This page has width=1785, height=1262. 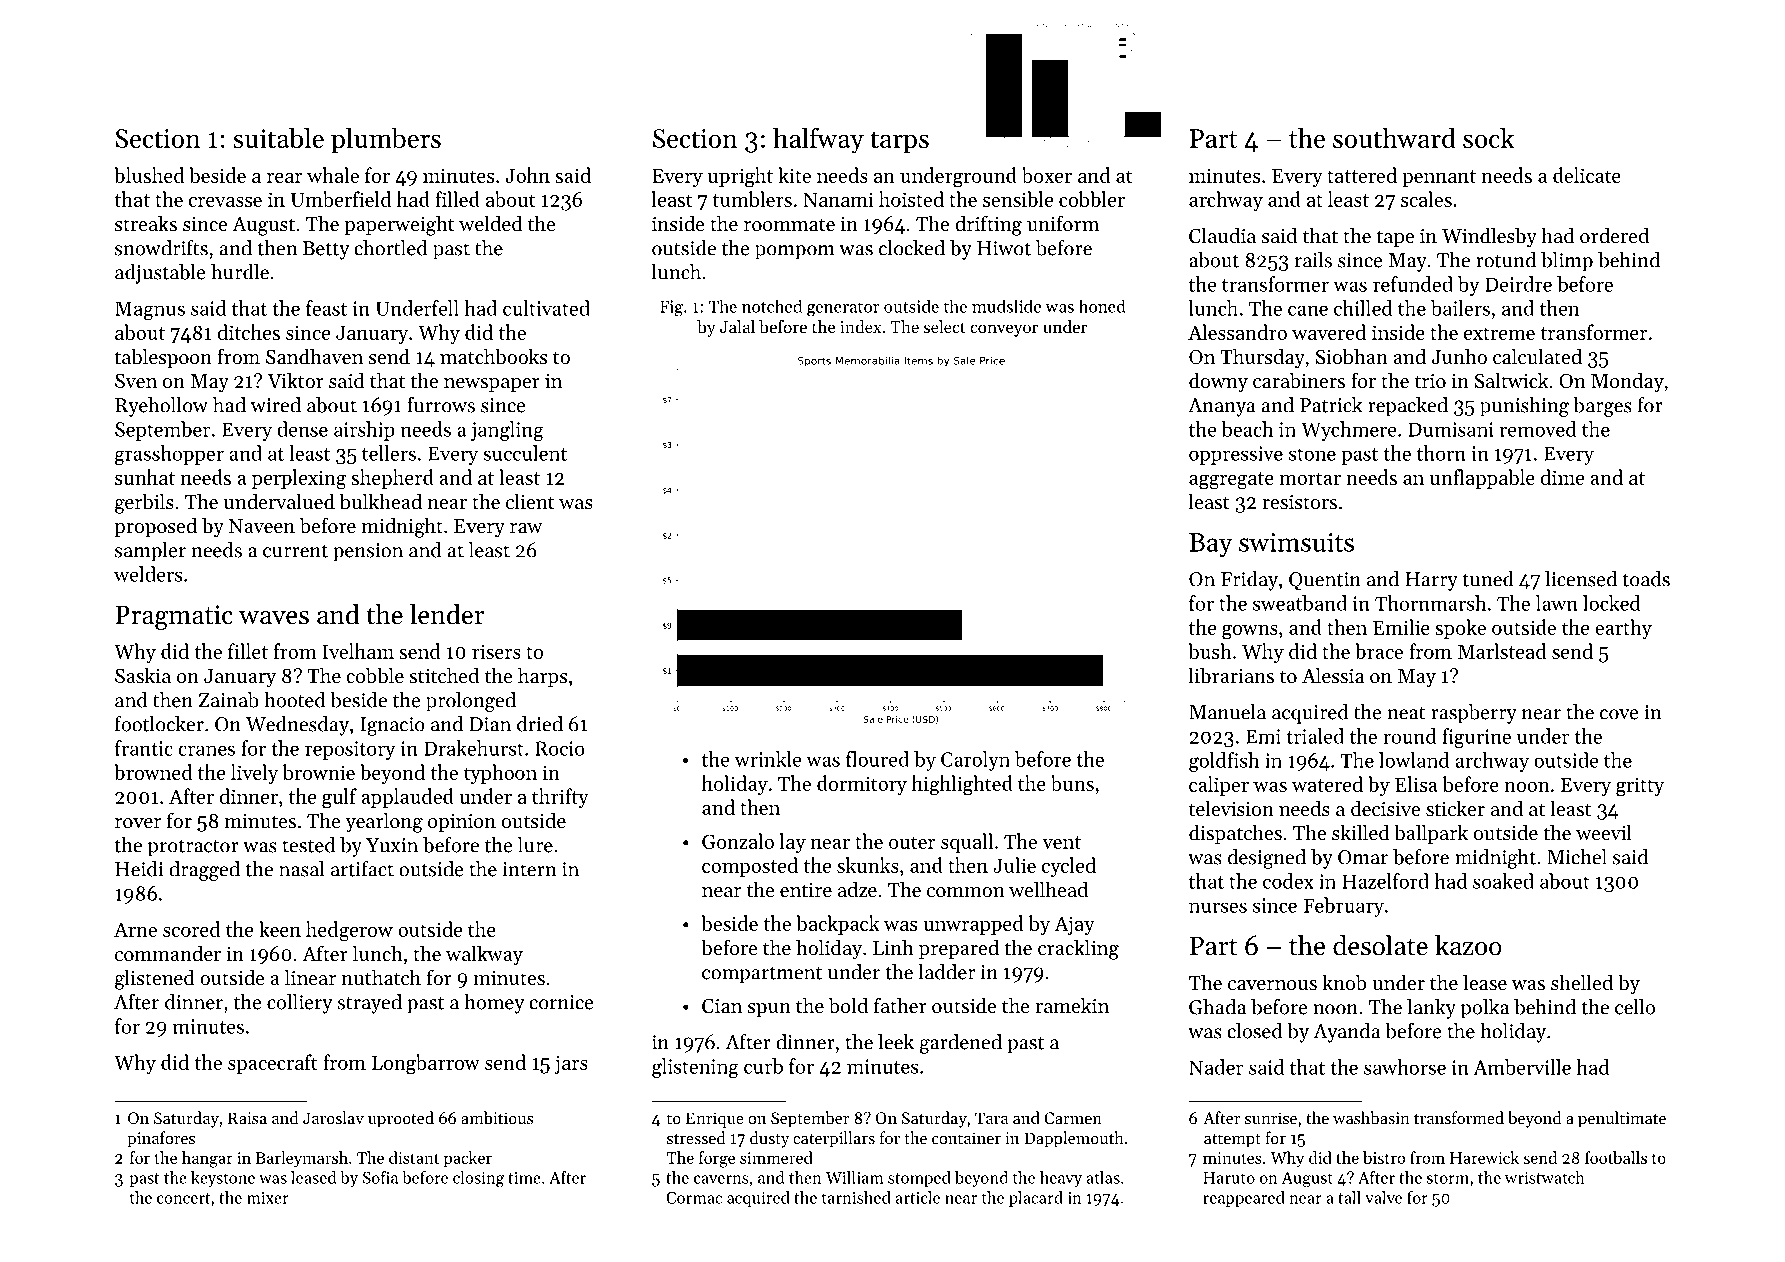 What do you see at coordinates (1587, 175) in the page?
I see `delicate` at bounding box center [1587, 175].
